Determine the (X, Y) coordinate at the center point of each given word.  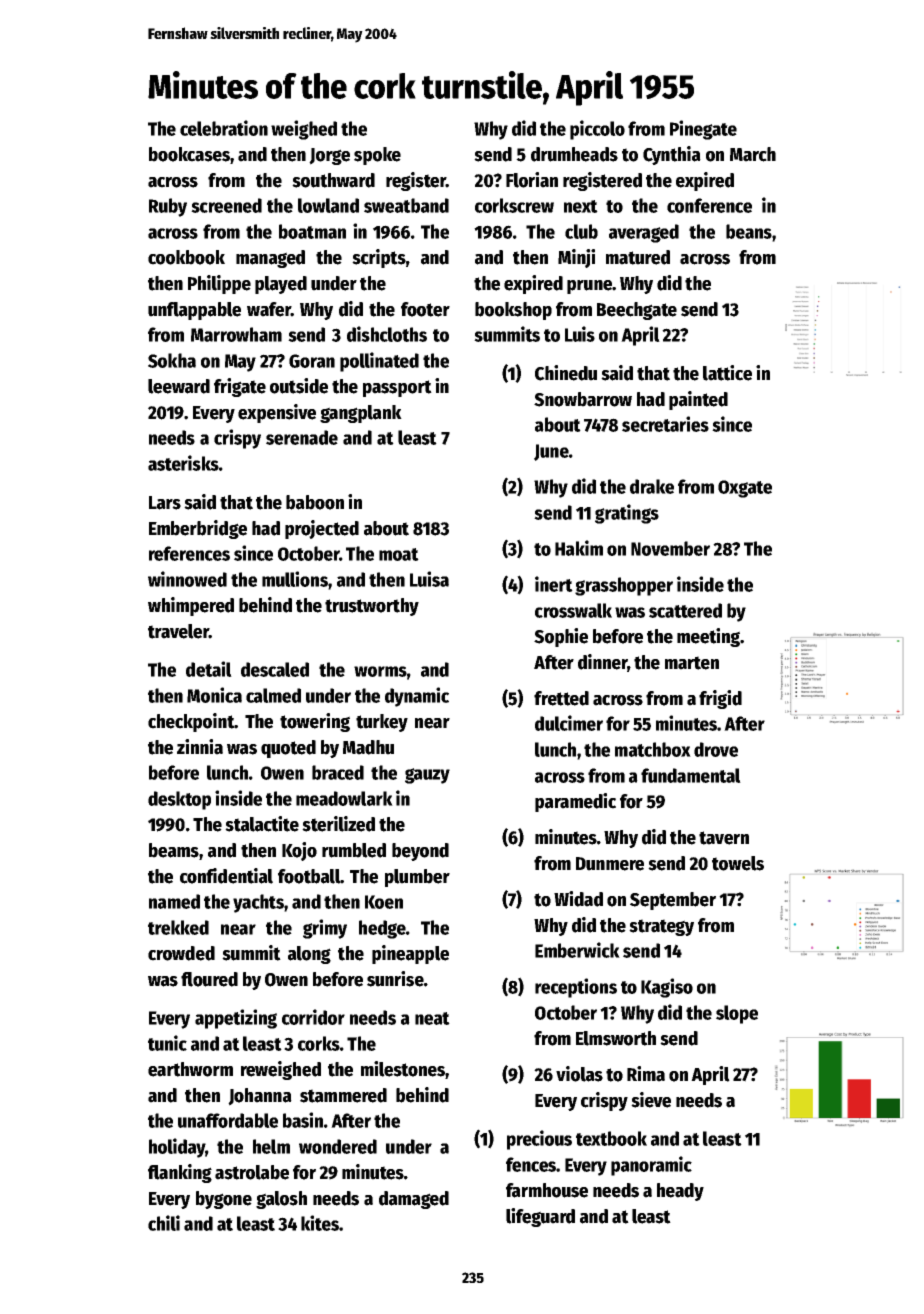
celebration (224, 128)
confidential (226, 876)
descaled (275, 669)
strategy (661, 927)
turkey (382, 723)
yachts (258, 903)
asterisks (183, 463)
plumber (417, 878)
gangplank (361, 414)
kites (320, 1223)
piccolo (597, 130)
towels (738, 863)
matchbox (653, 749)
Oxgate (745, 489)
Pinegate (703, 130)
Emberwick (577, 950)
